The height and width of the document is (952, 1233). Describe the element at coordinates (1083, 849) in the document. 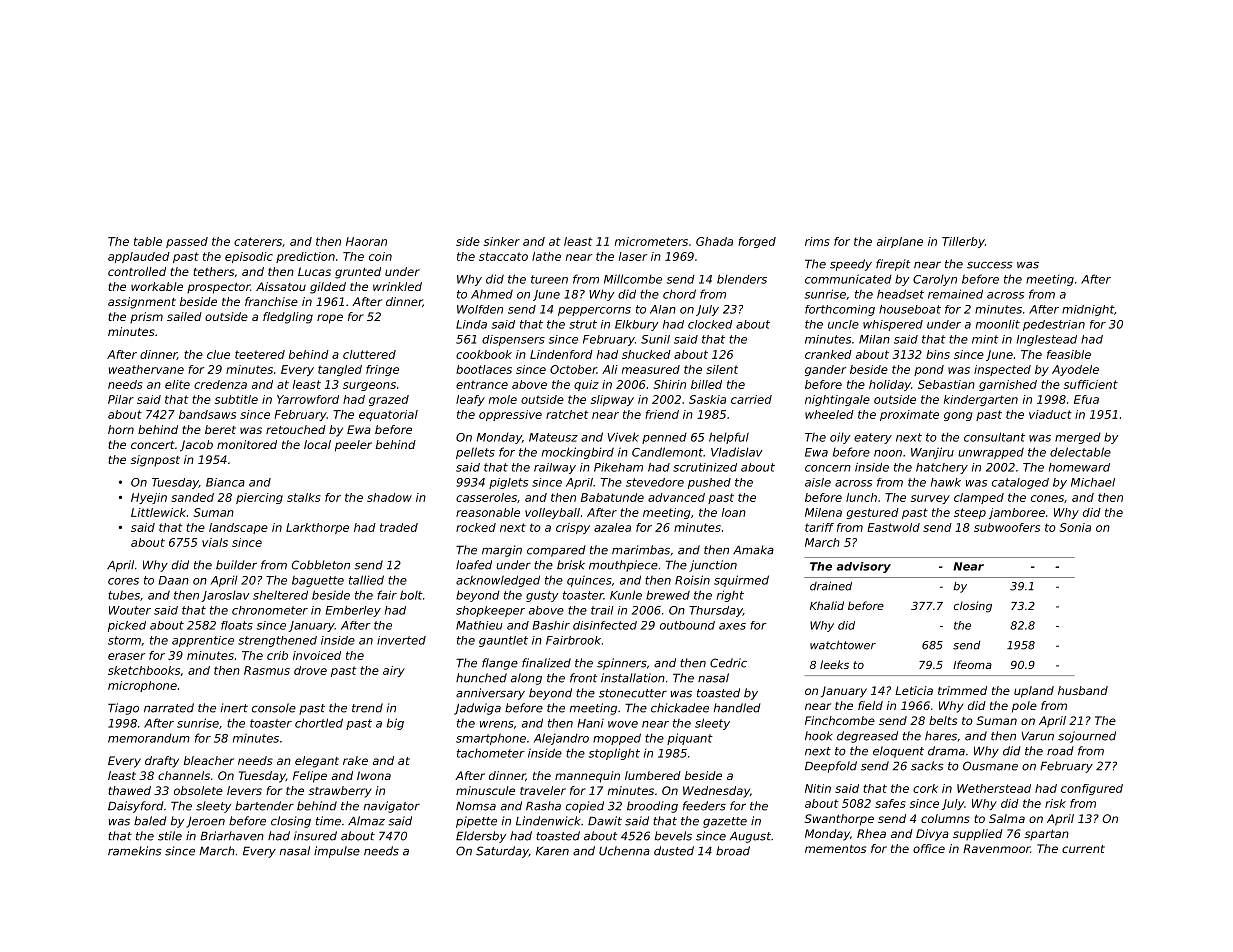

I see `current` at that location.
